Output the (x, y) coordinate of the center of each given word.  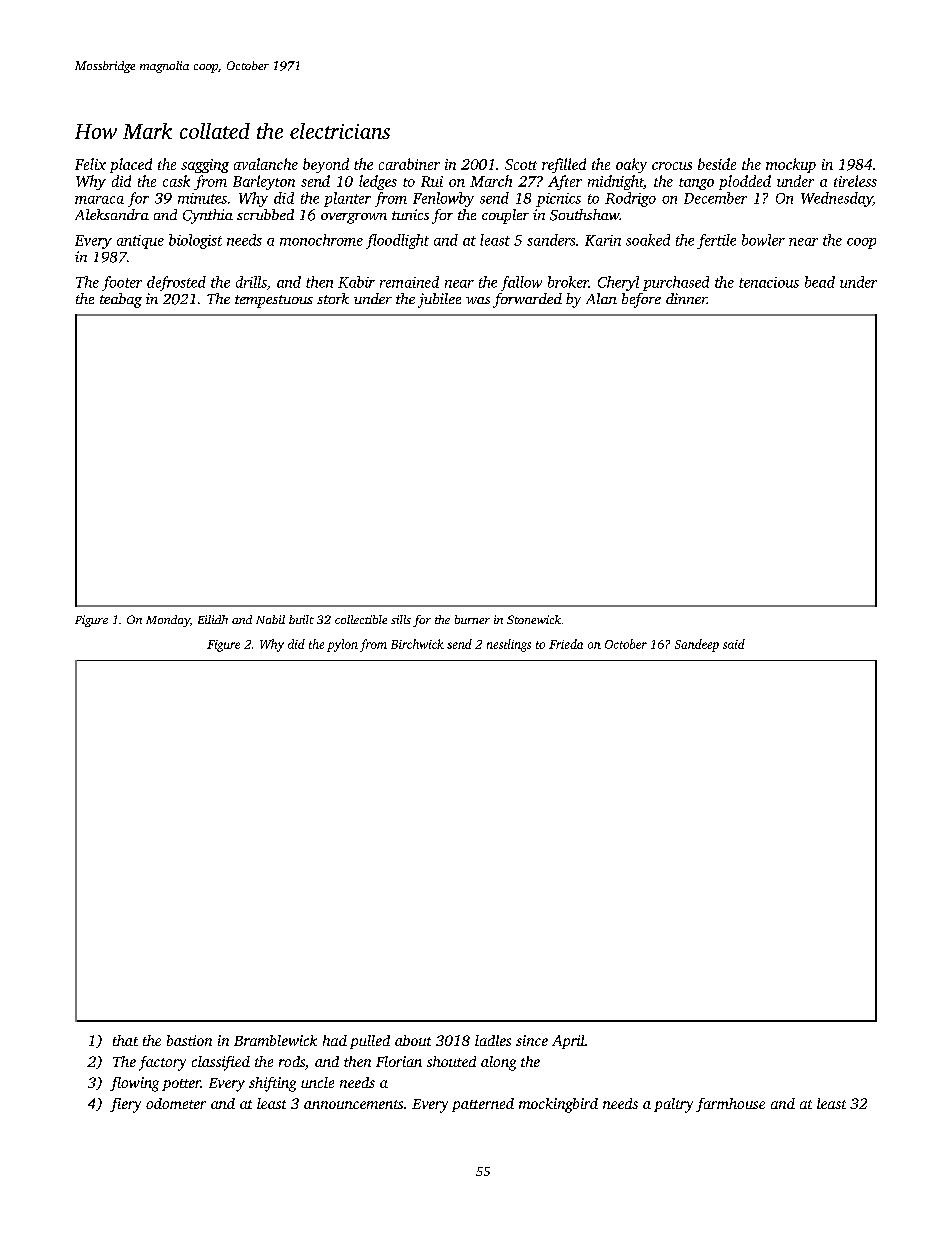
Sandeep (697, 645)
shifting (272, 1084)
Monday (168, 621)
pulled (370, 1042)
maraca (99, 200)
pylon (342, 645)
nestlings (509, 645)
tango (696, 184)
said (734, 644)
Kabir (356, 282)
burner (472, 619)
